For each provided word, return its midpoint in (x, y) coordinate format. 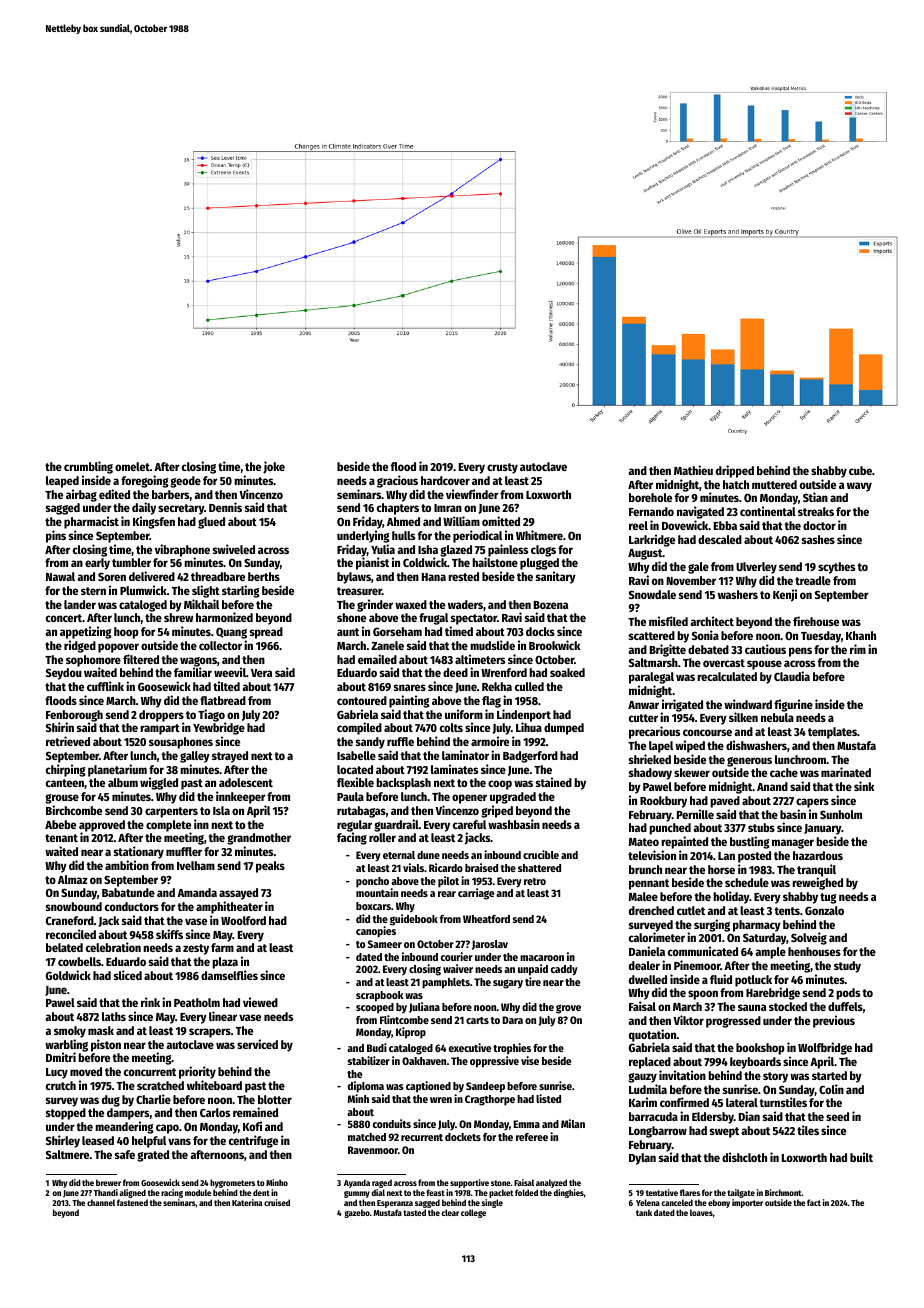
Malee (643, 896)
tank (644, 1212)
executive (470, 1047)
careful (469, 824)
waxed (411, 604)
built (861, 1157)
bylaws (354, 578)
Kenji (785, 595)
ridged (80, 646)
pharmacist (91, 522)
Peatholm (197, 1002)
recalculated (727, 676)
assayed (238, 894)
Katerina (247, 1202)
